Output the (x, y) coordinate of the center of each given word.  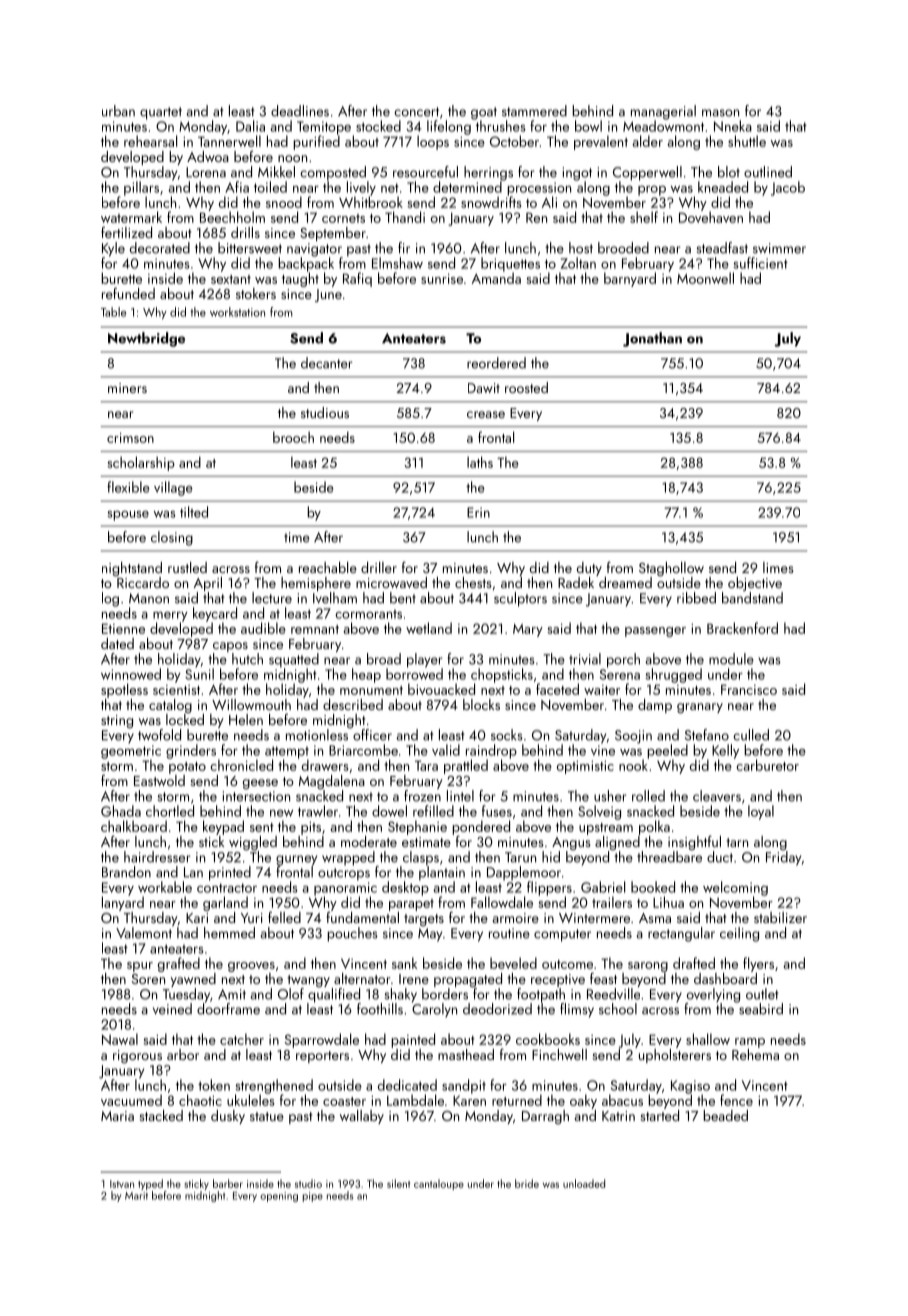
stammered (534, 111)
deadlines (300, 111)
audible (263, 628)
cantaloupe (439, 1184)
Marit (136, 1196)
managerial (663, 112)
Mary (528, 630)
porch (623, 660)
